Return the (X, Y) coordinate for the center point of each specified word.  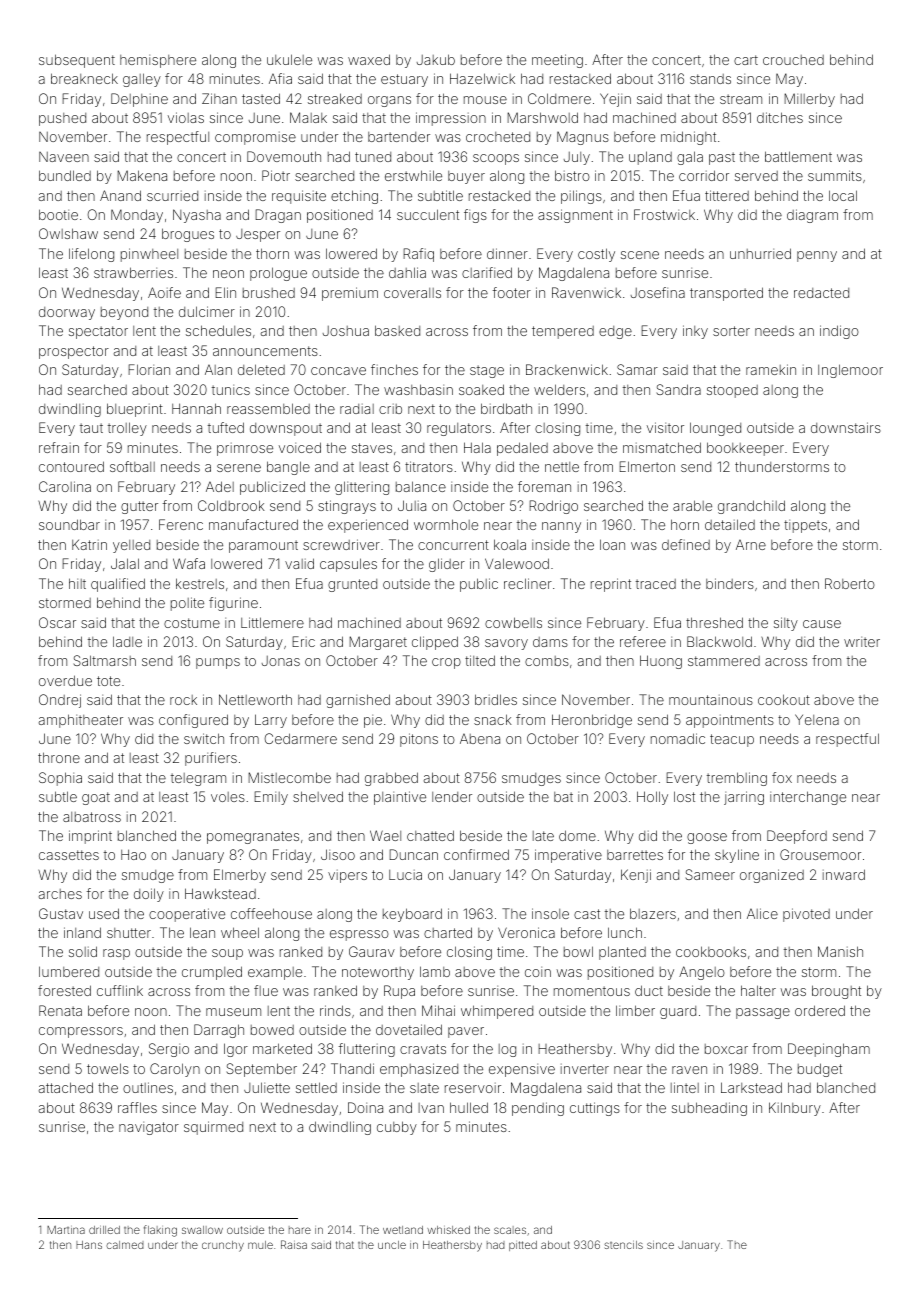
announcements (265, 351)
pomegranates (253, 837)
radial (357, 409)
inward (844, 874)
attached (66, 1087)
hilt (77, 583)
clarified (487, 272)
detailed (730, 524)
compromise (255, 138)
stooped (732, 391)
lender (452, 797)
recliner (528, 583)
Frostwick (664, 214)
